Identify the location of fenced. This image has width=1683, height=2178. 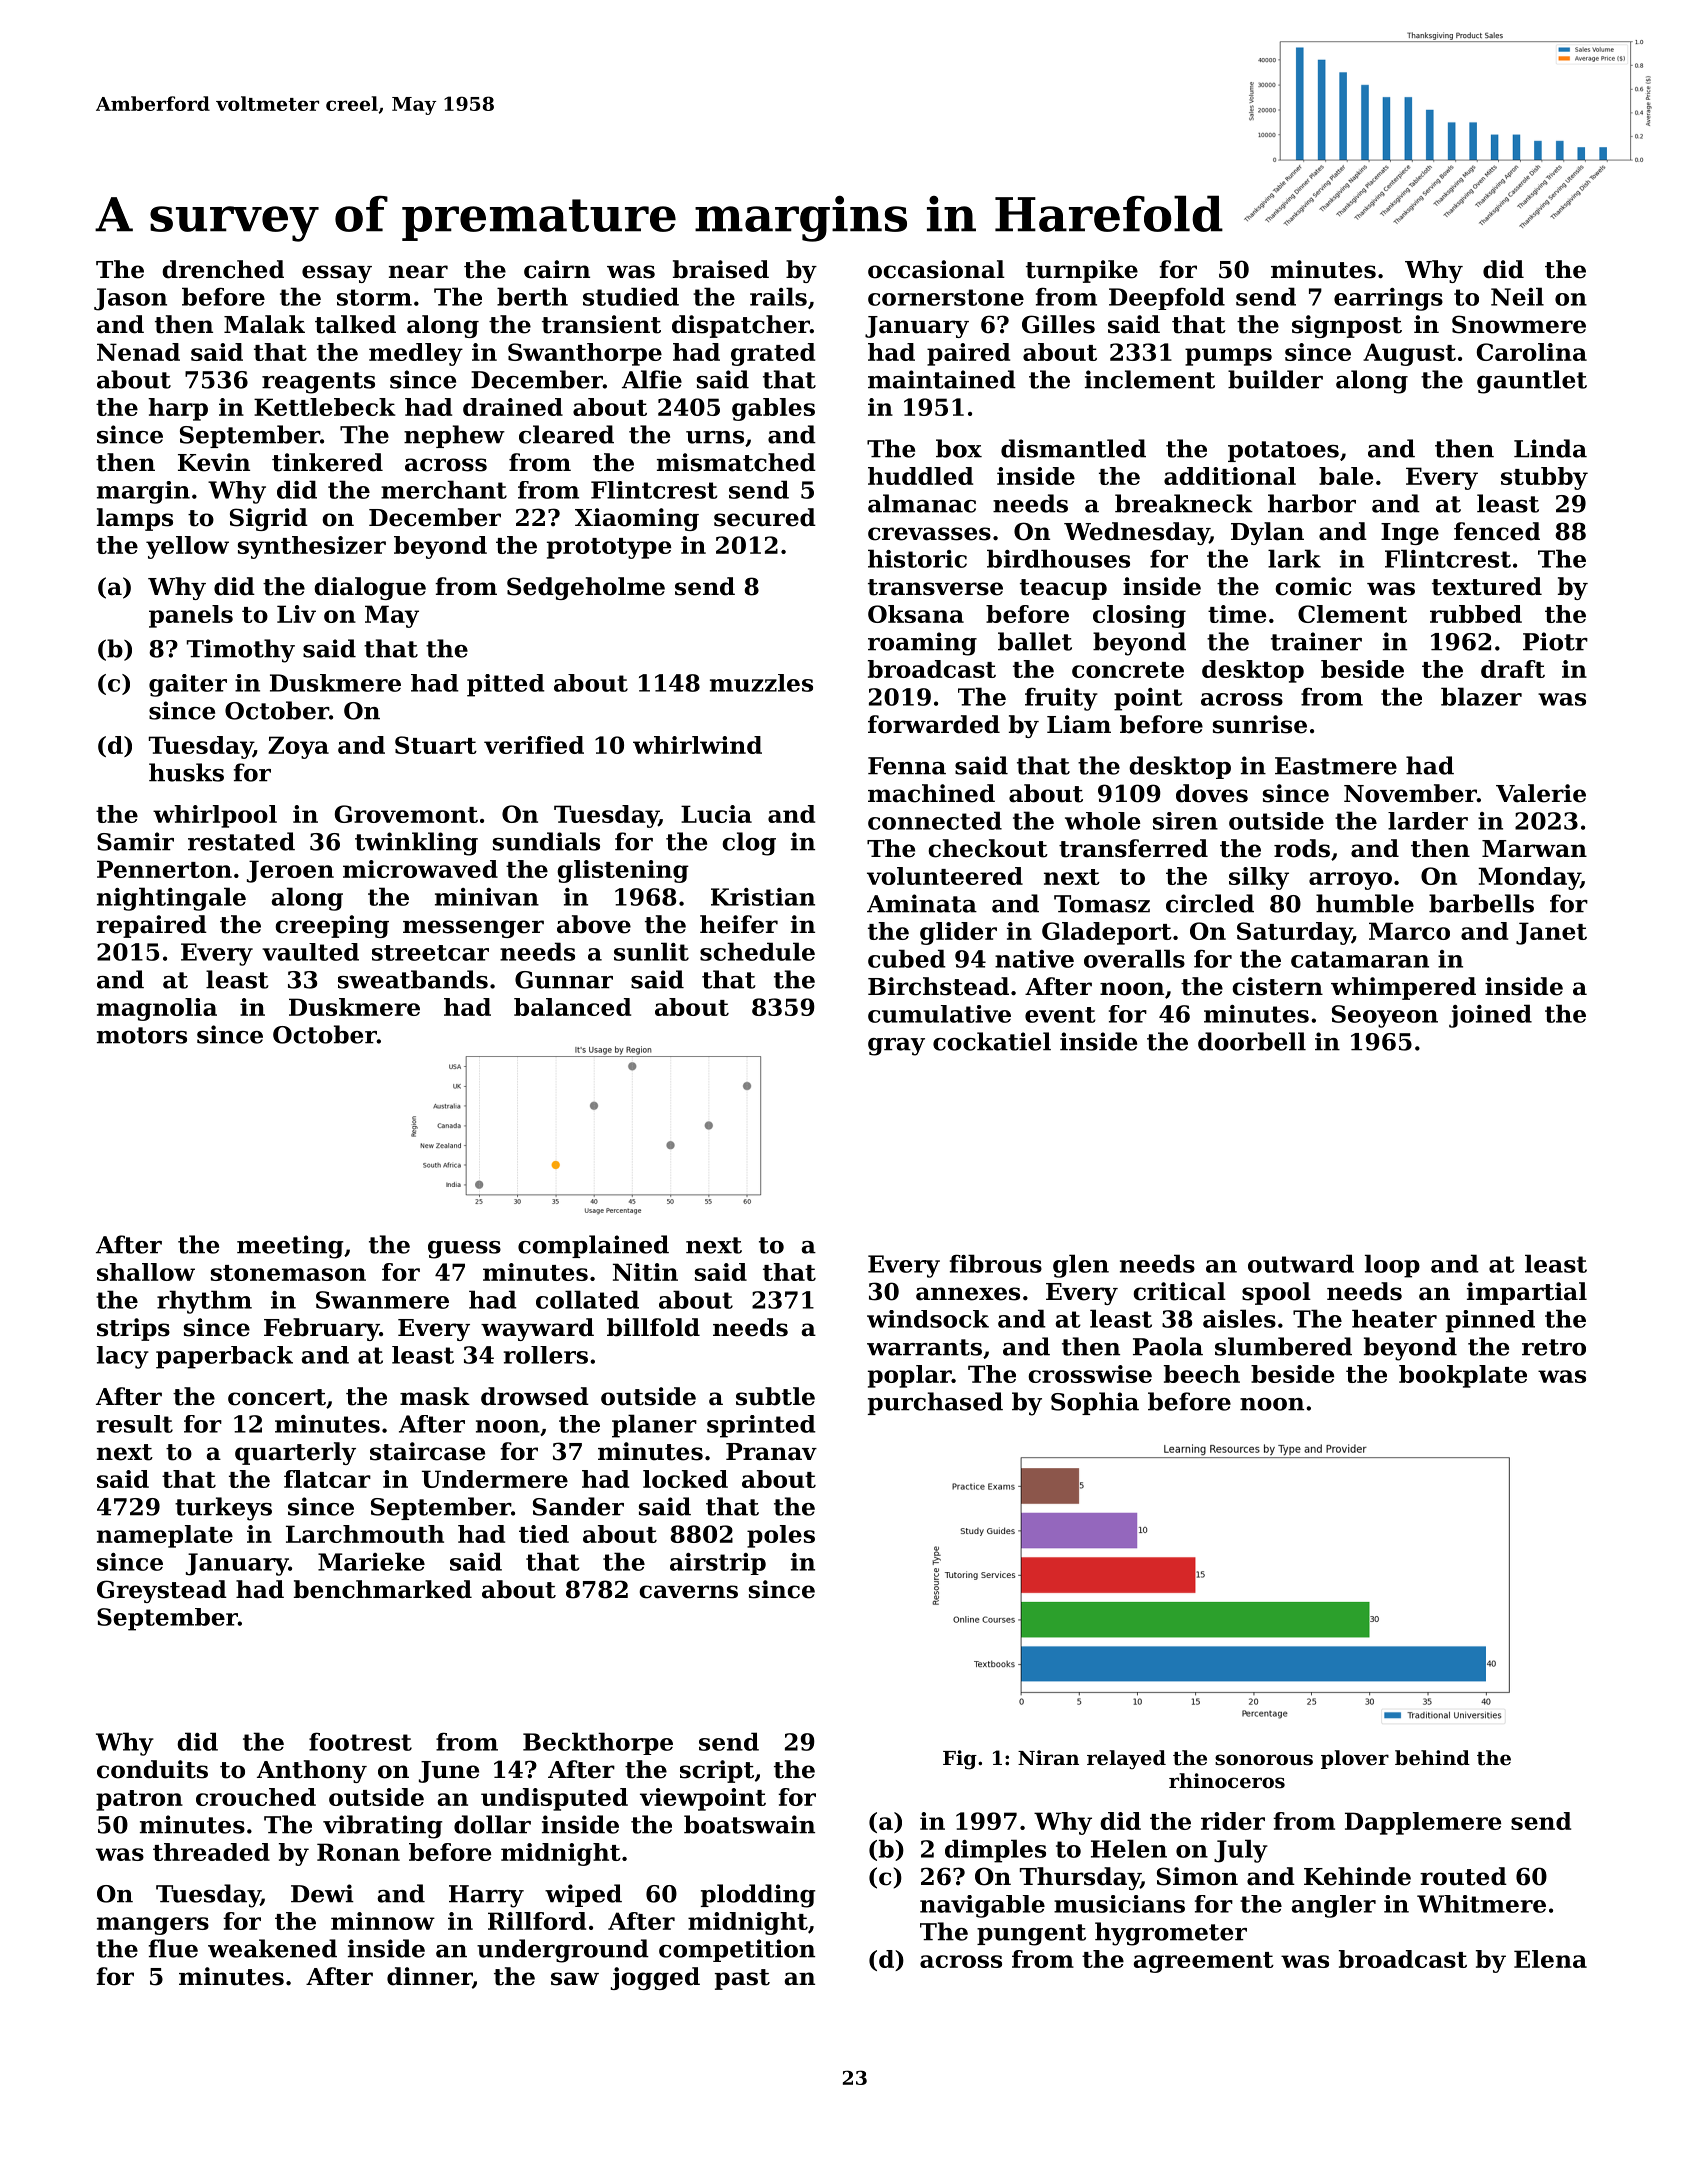
(1497, 531).
